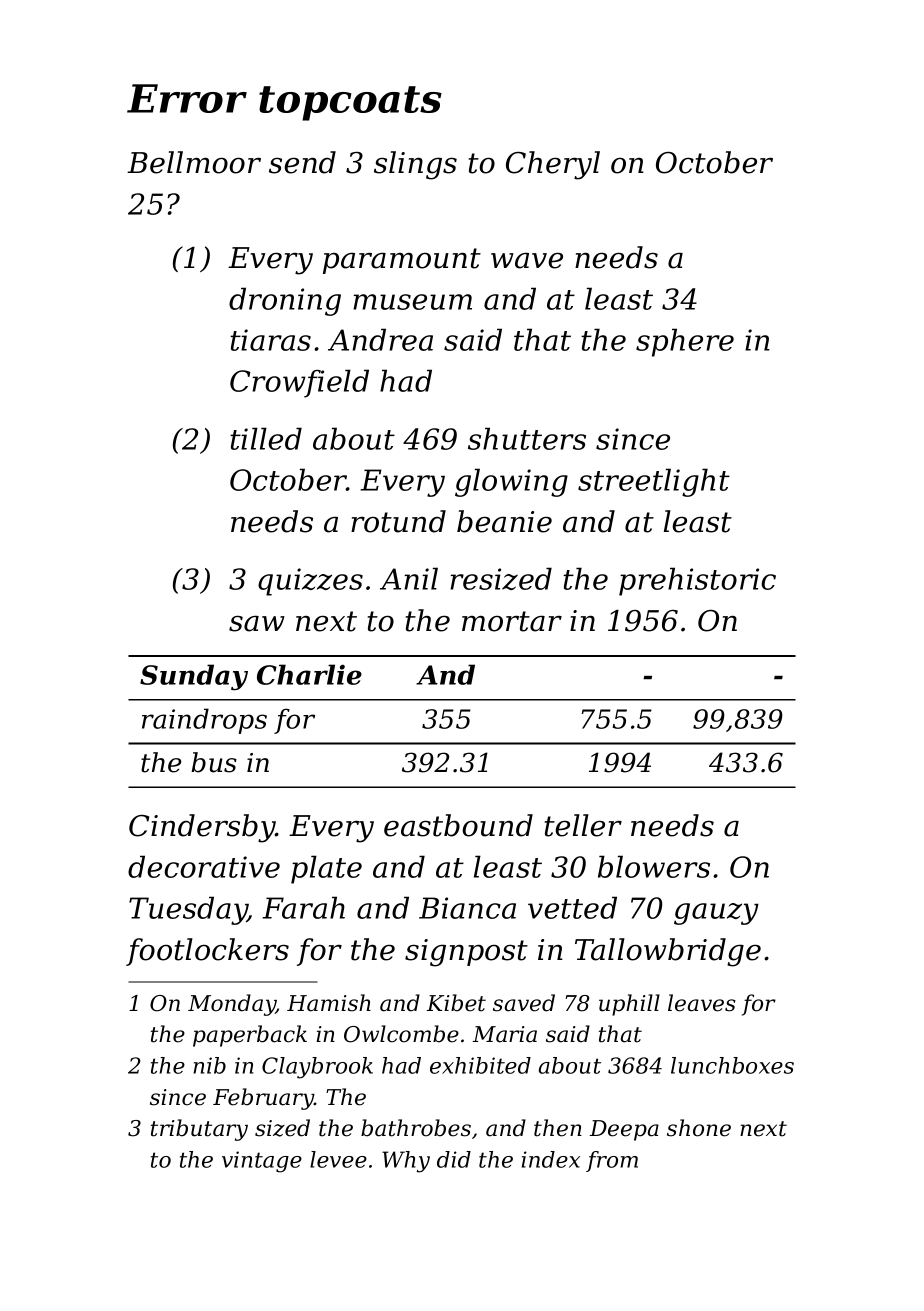  What do you see at coordinates (380, 339) in the screenshot?
I see `Andrea` at bounding box center [380, 339].
